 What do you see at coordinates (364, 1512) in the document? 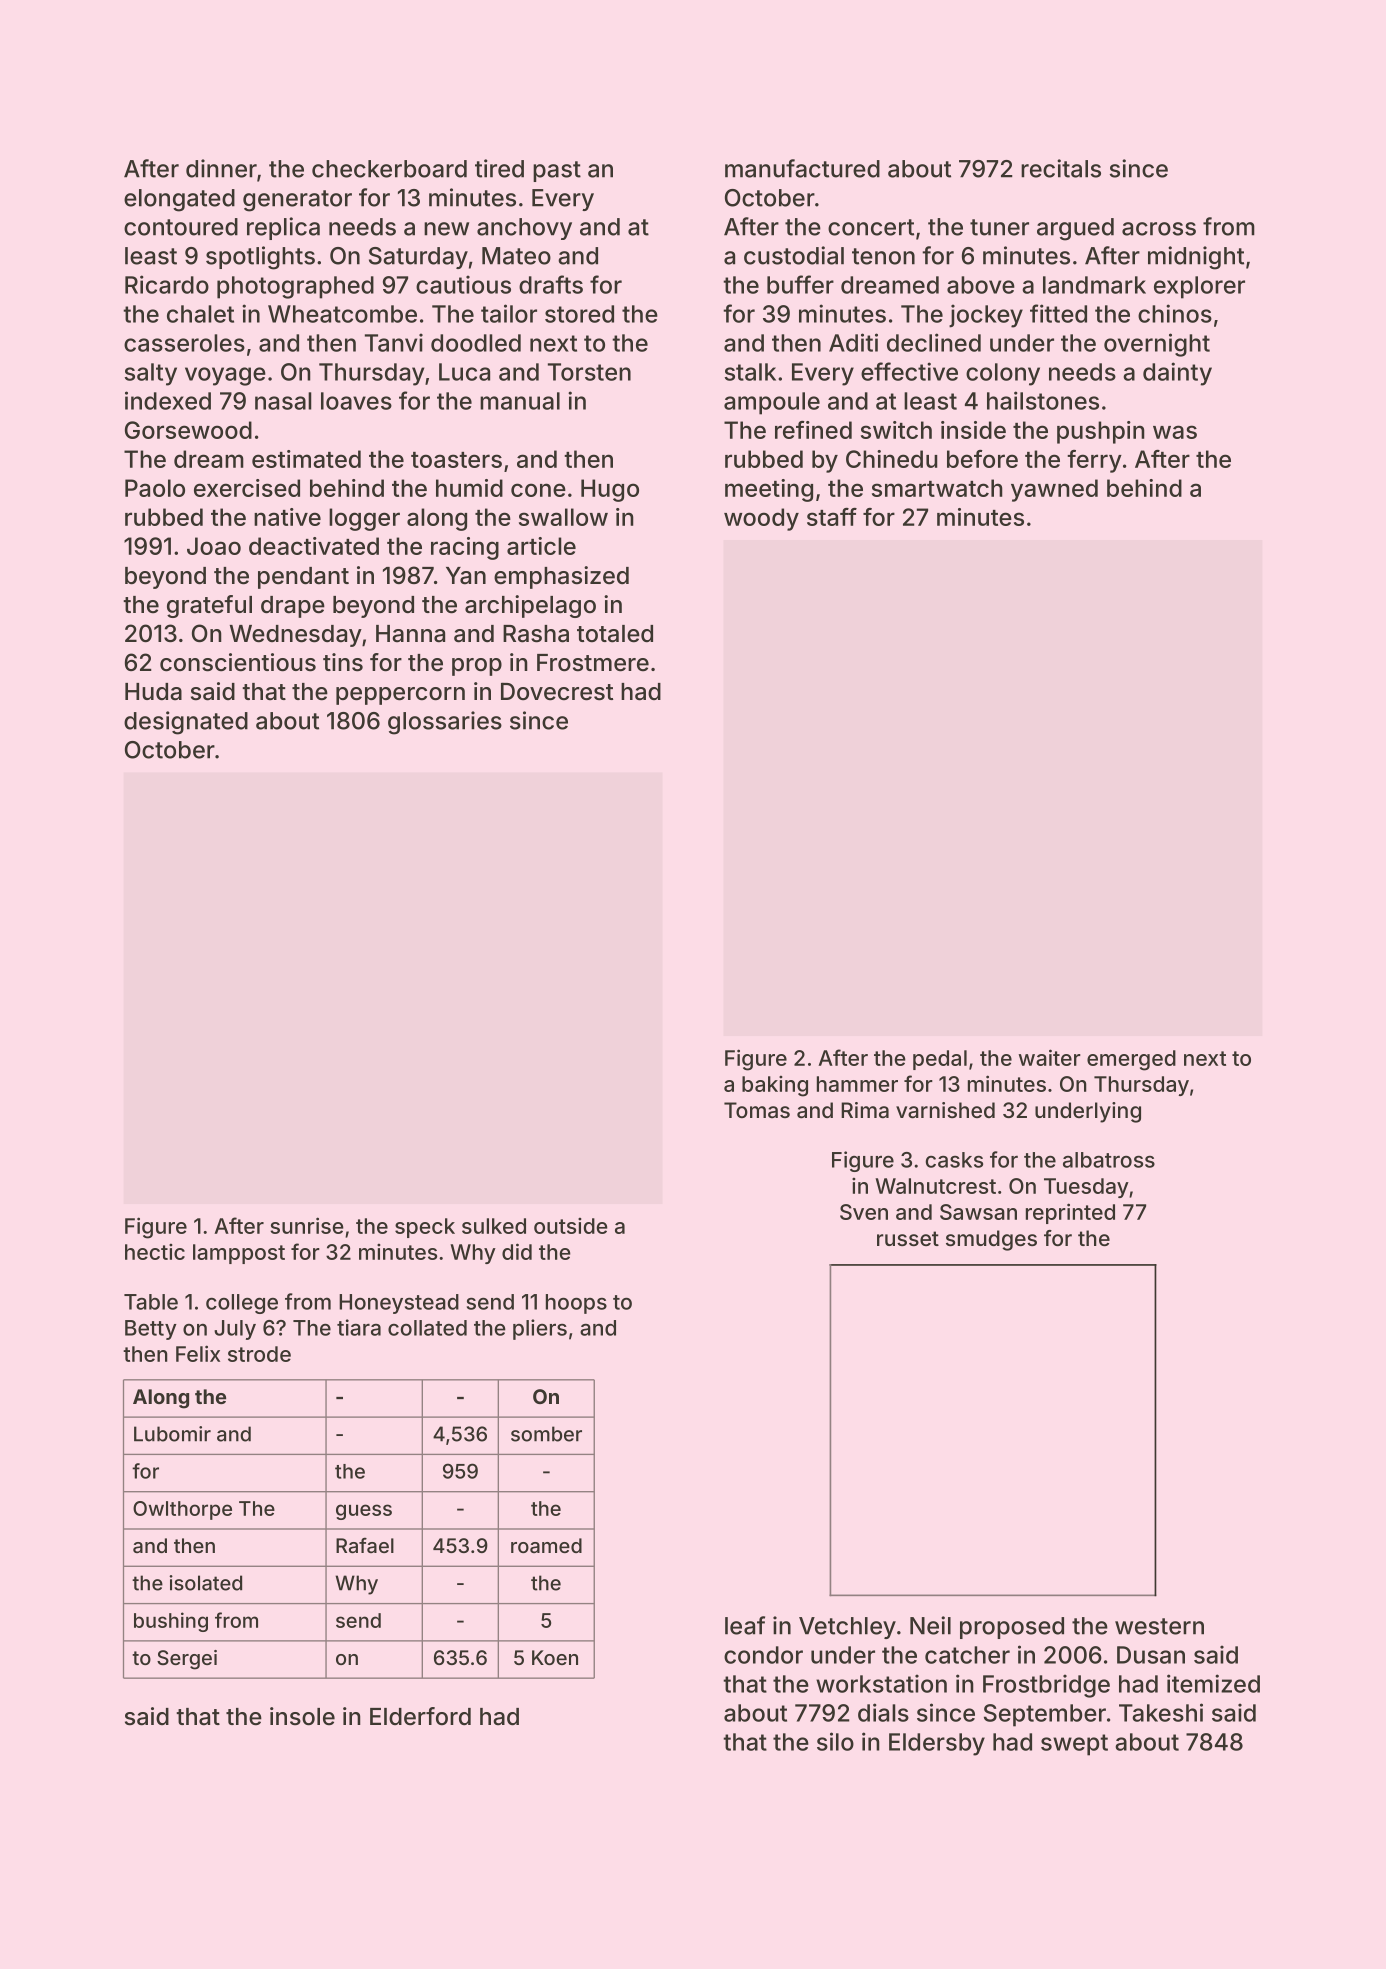
I see `guess` at bounding box center [364, 1512].
